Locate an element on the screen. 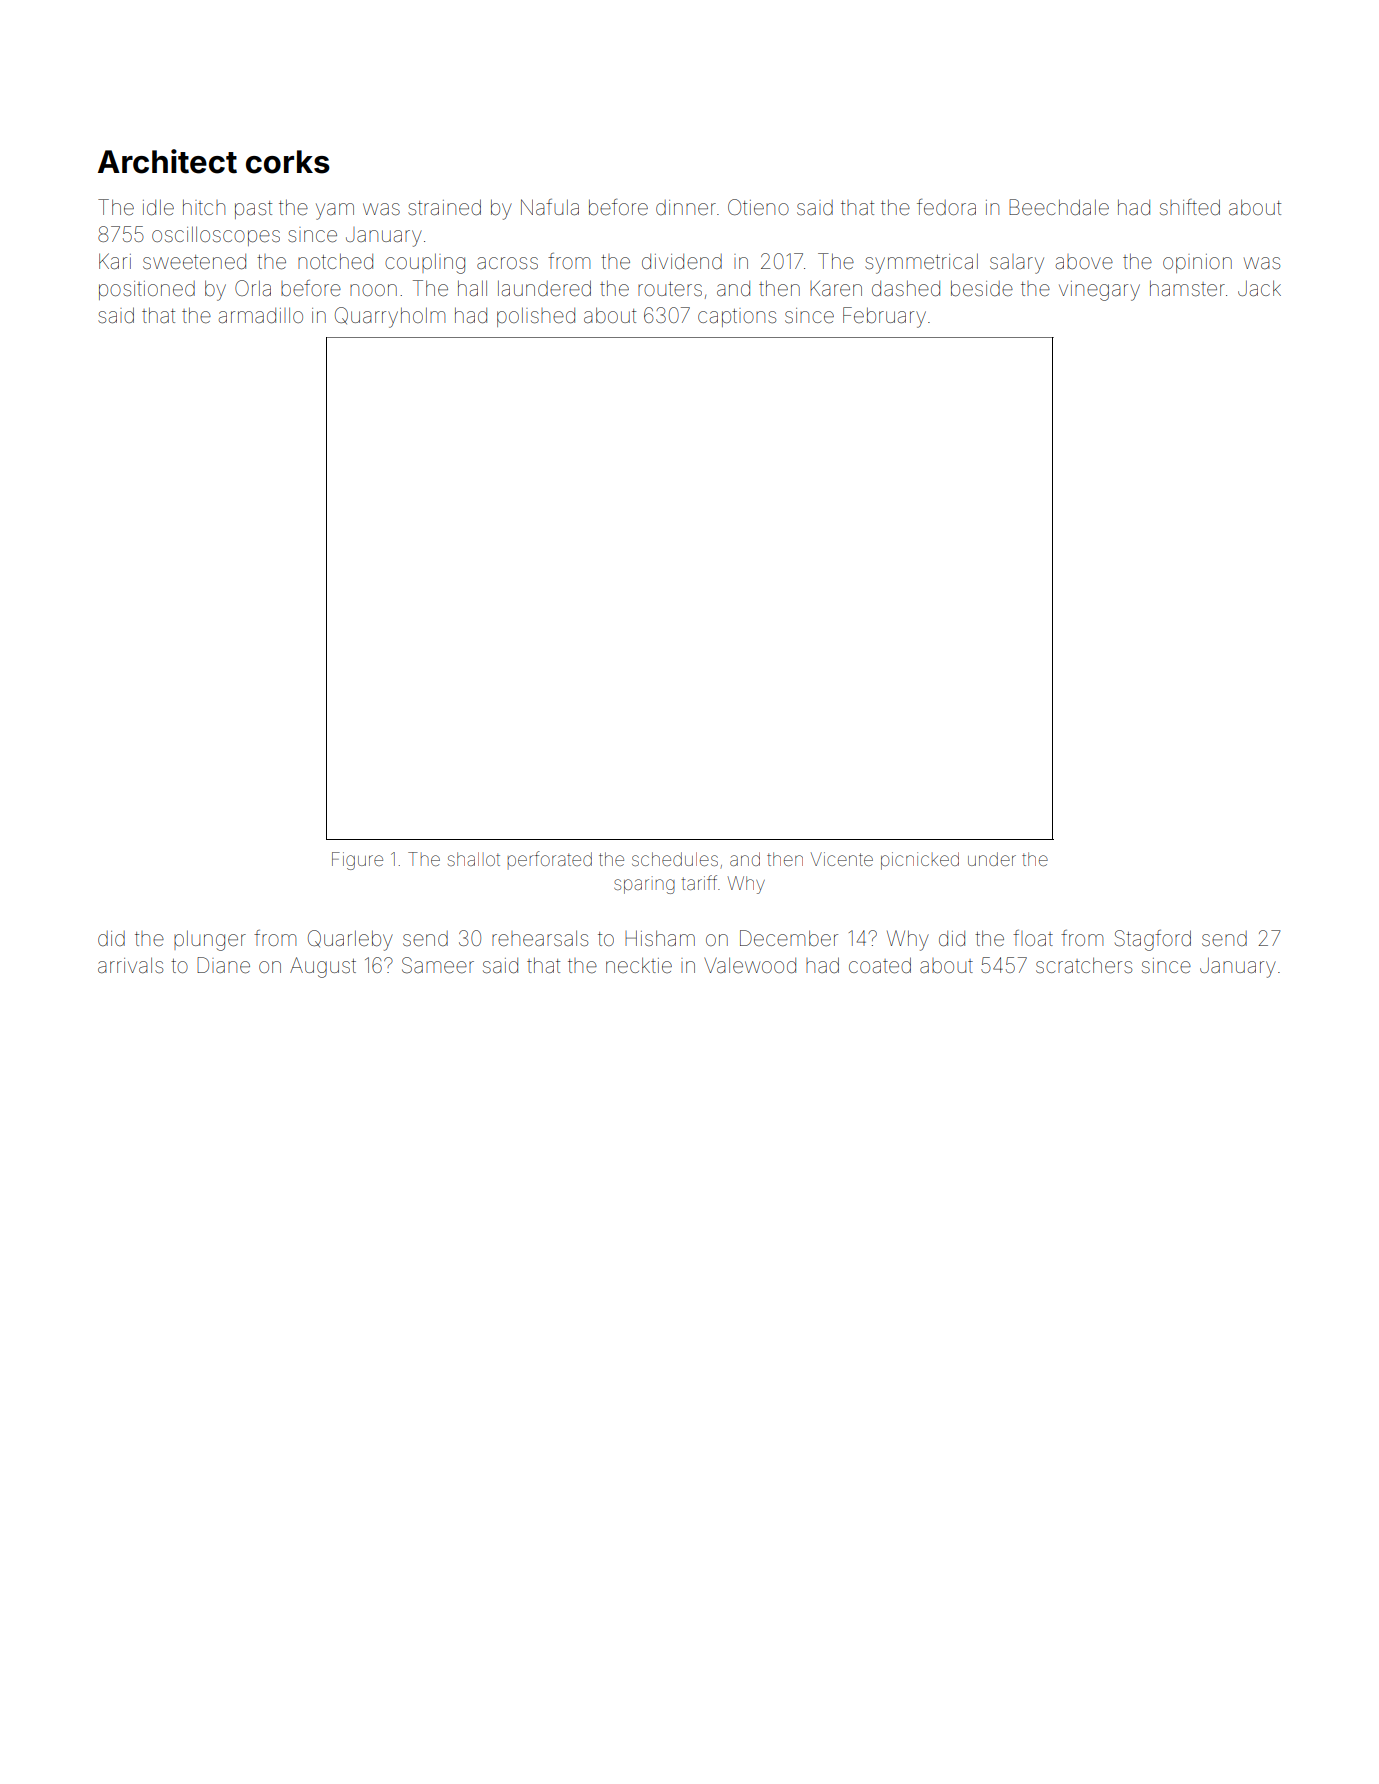  Beechdale is located at coordinates (1059, 207).
